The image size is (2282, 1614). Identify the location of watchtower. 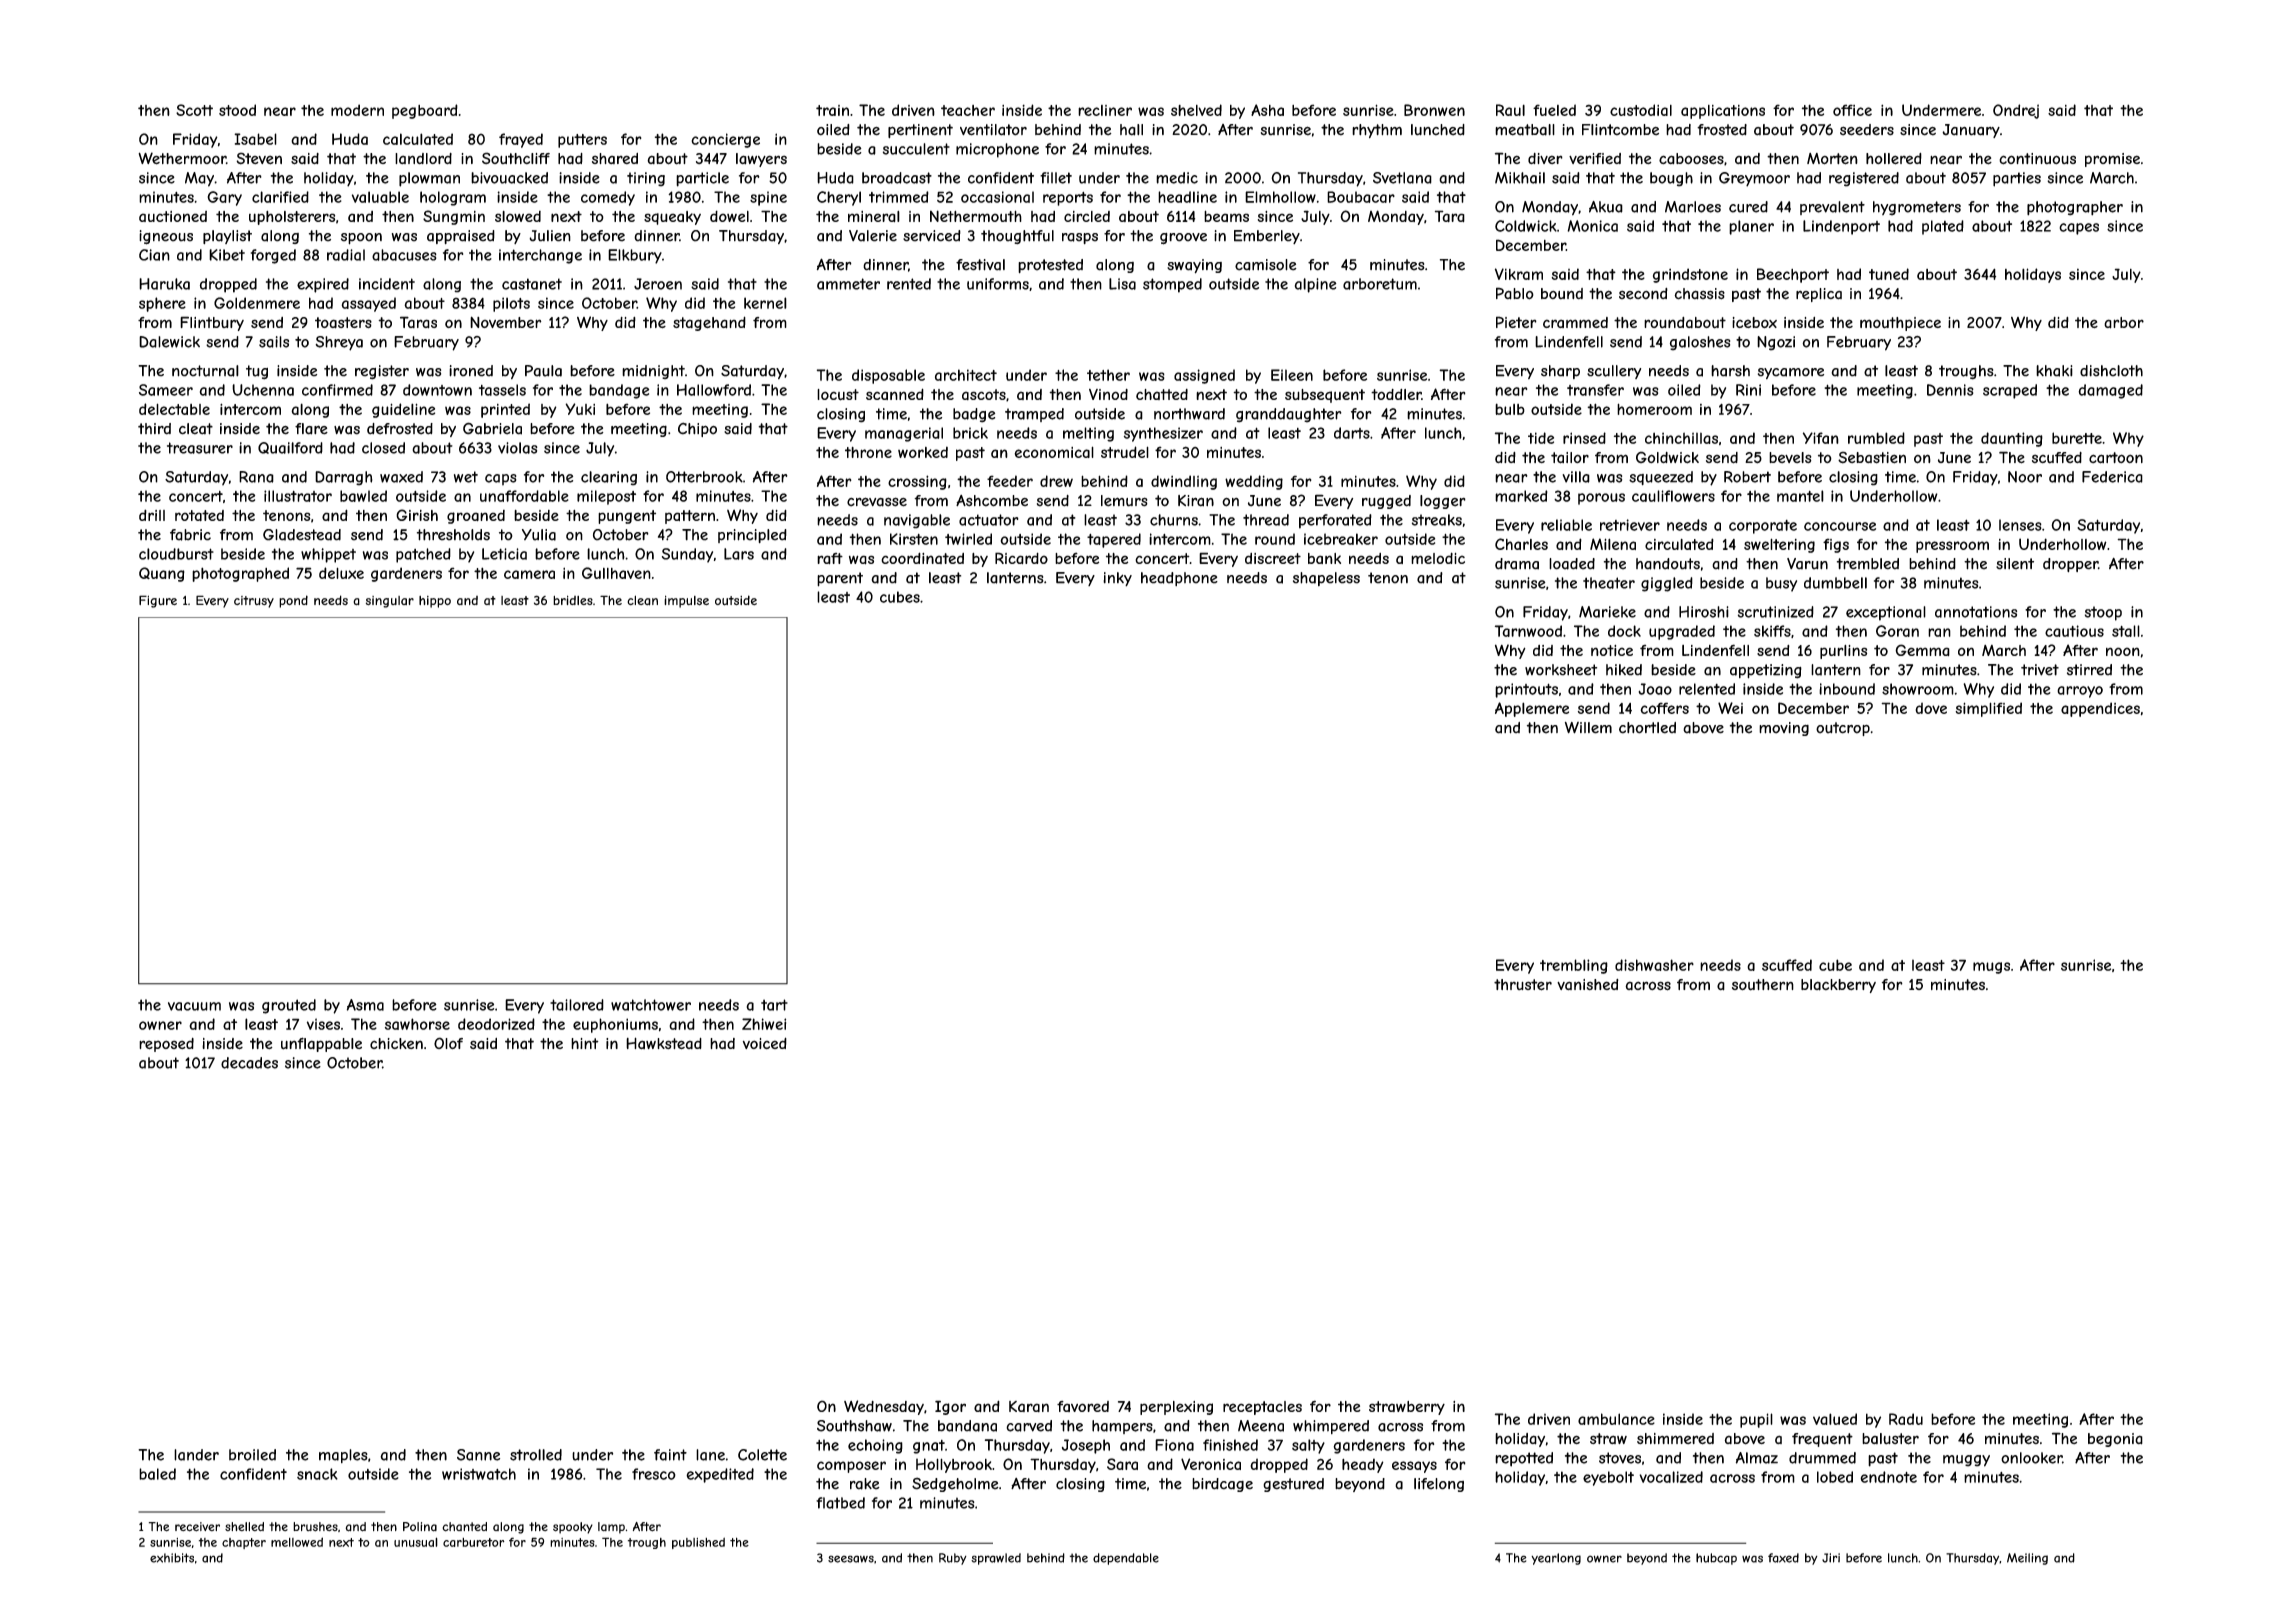
(651, 1005).
